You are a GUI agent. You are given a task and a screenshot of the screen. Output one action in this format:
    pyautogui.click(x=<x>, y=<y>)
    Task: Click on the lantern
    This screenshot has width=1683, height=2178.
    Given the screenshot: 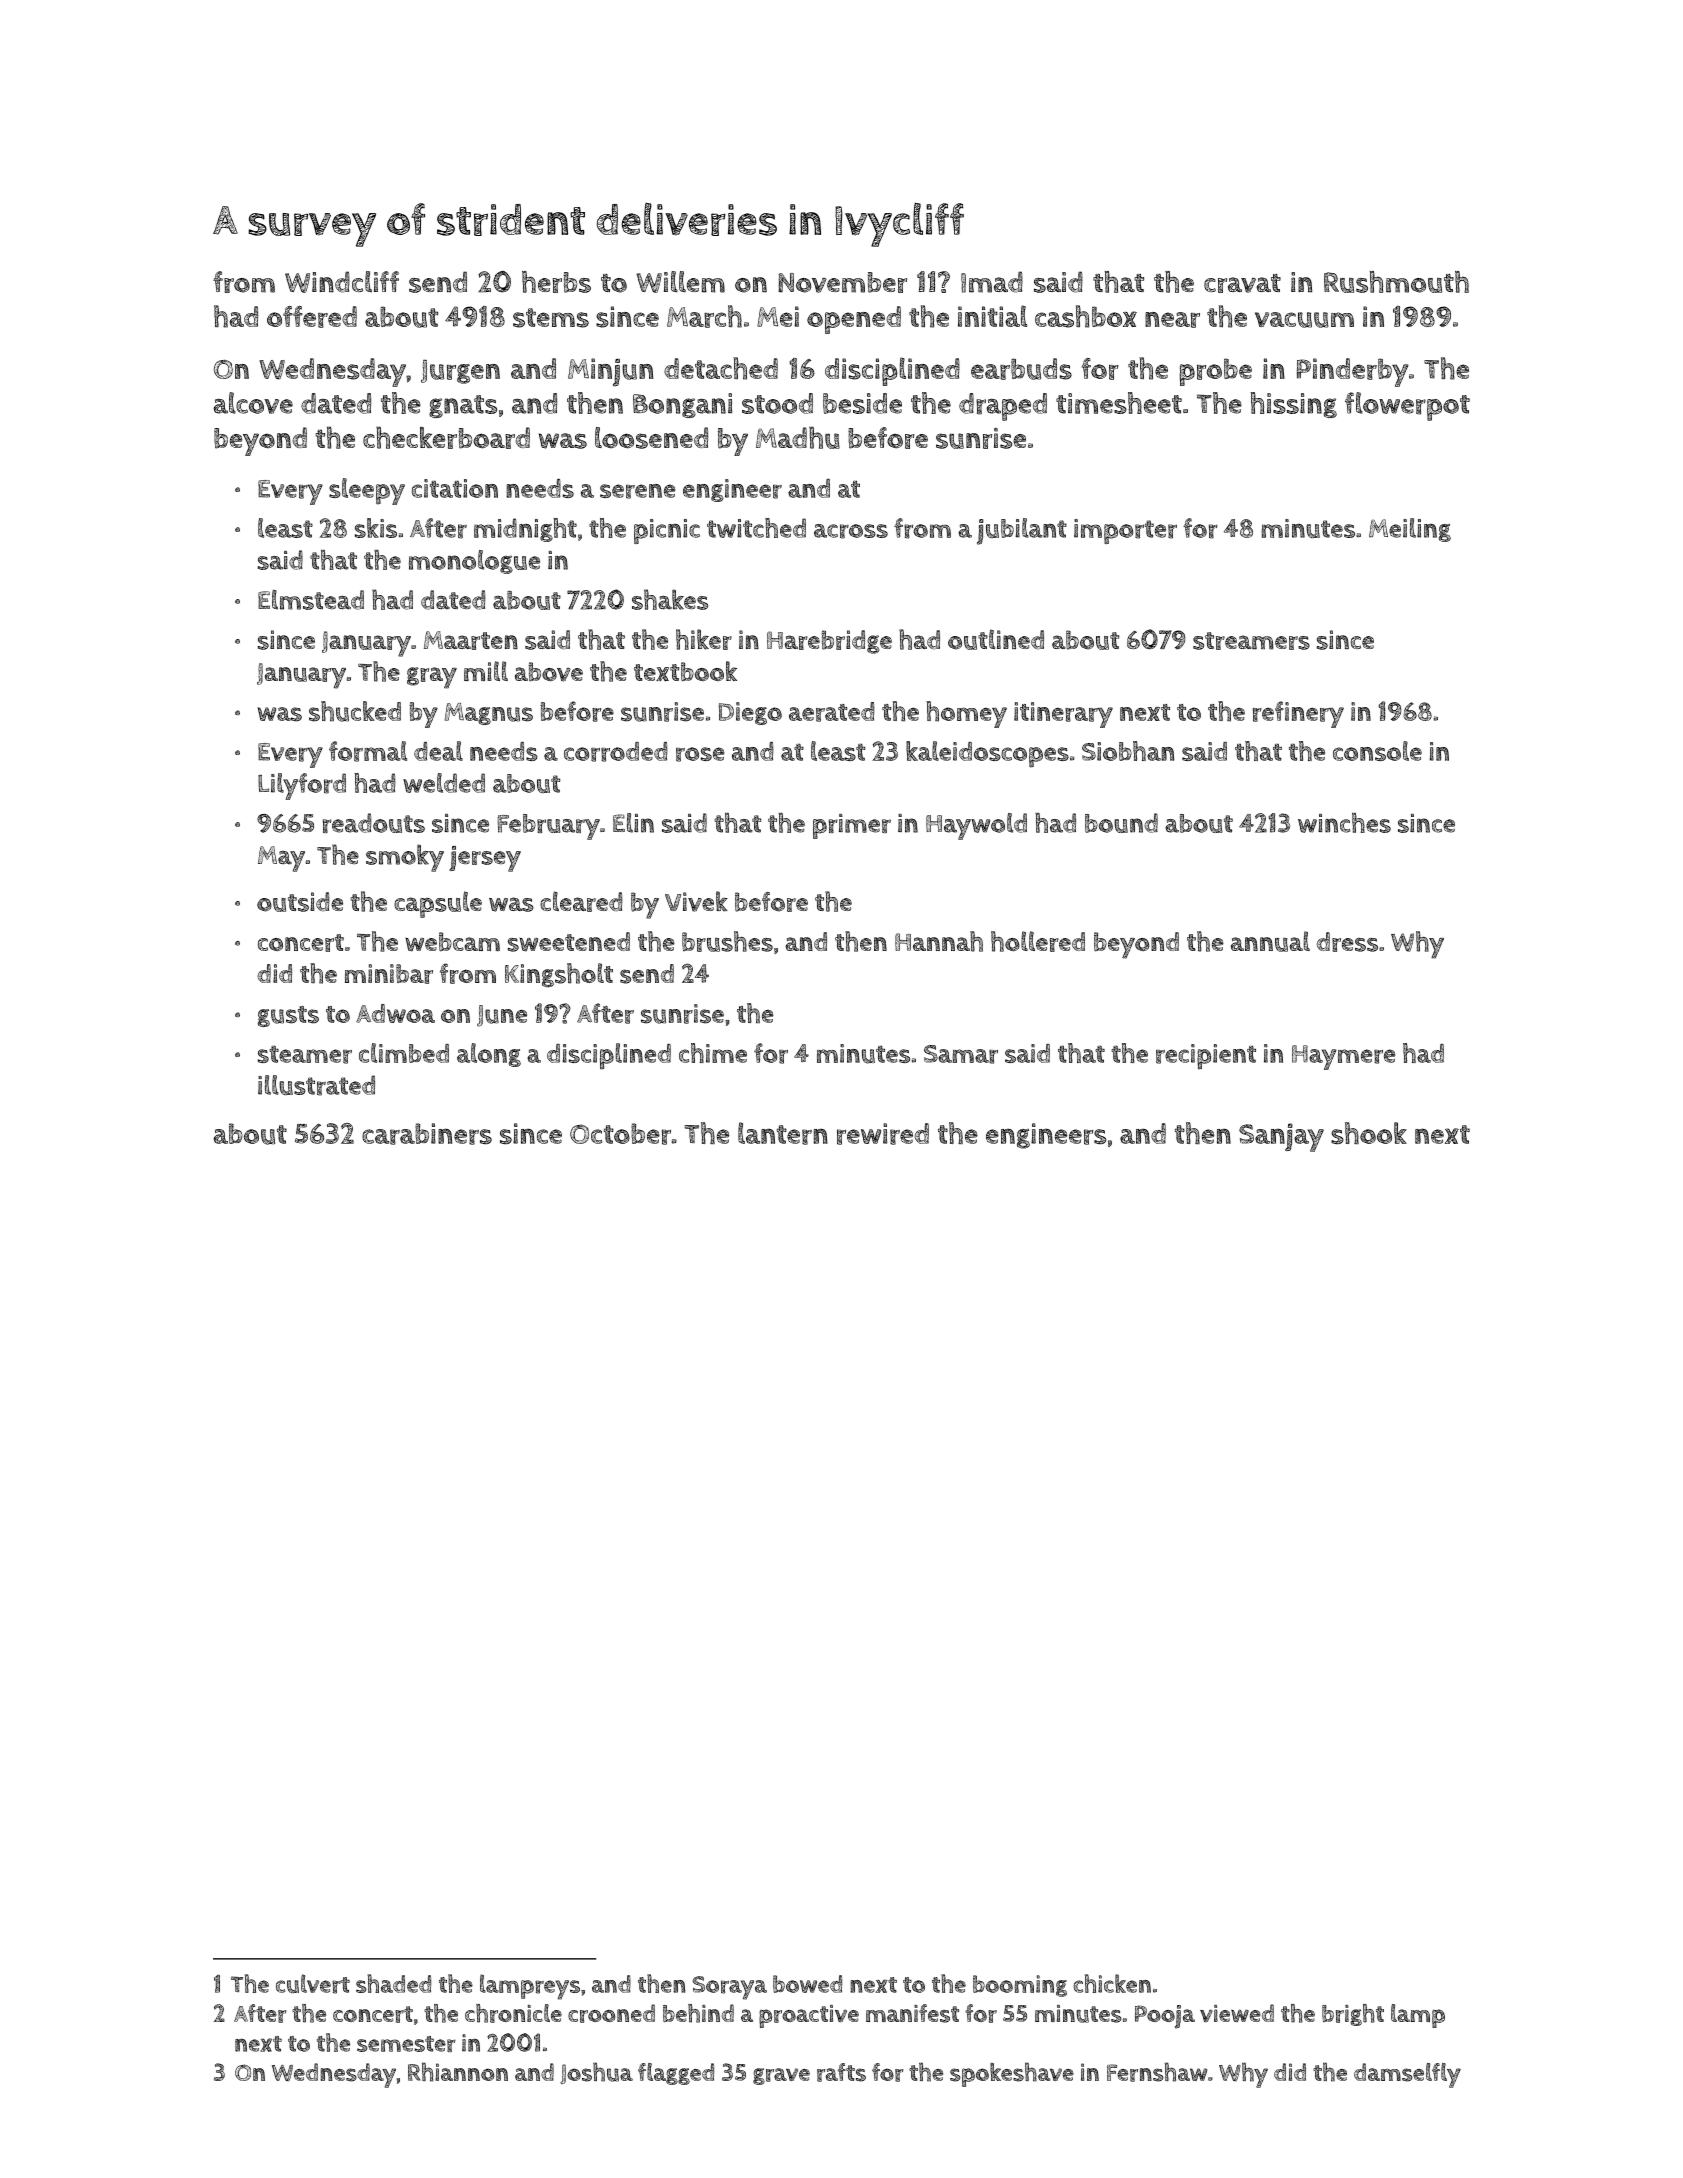 What is the action you would take?
    pyautogui.click(x=783, y=1133)
